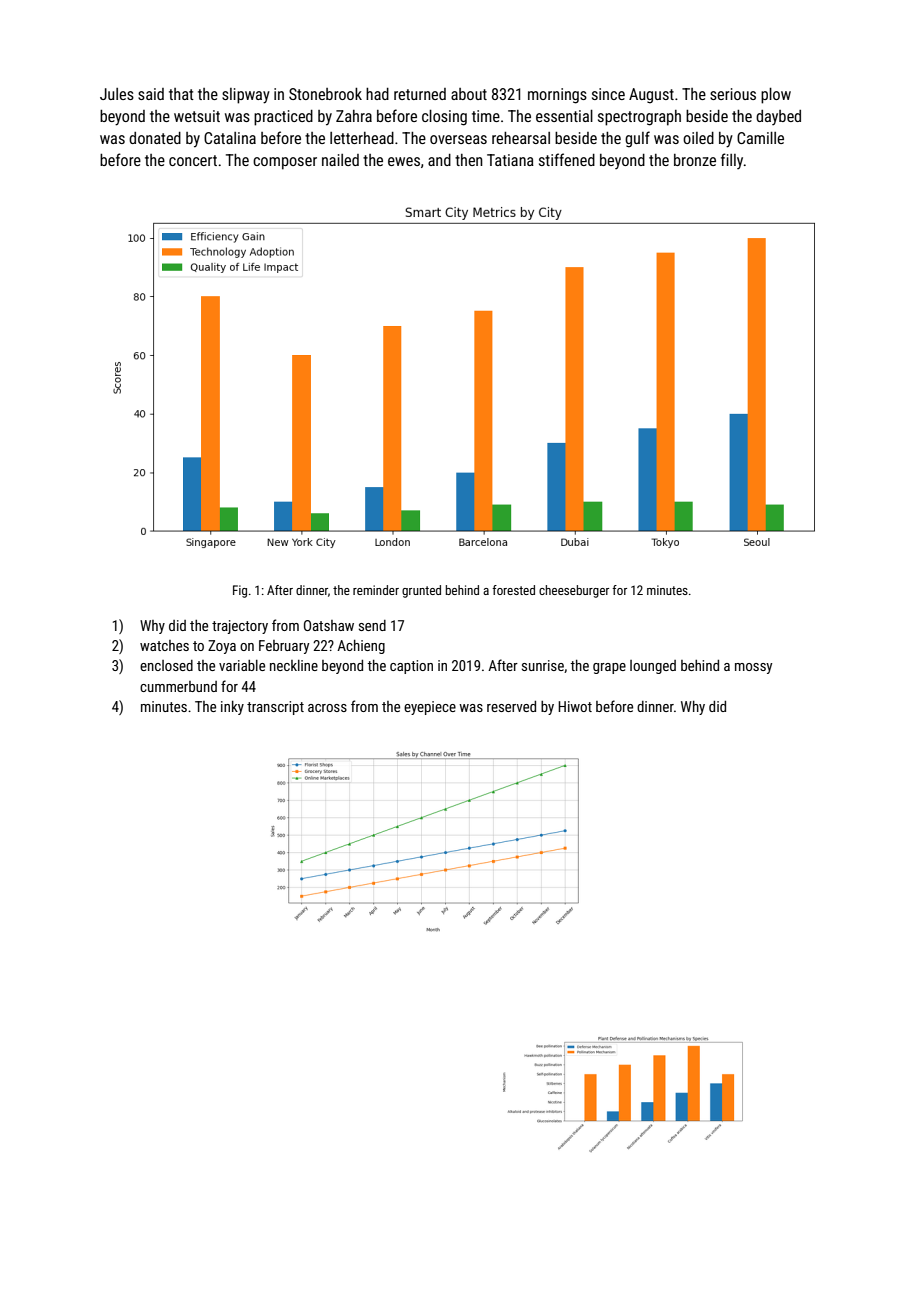  Describe the element at coordinates (760, 138) in the document. I see `Camille` at that location.
